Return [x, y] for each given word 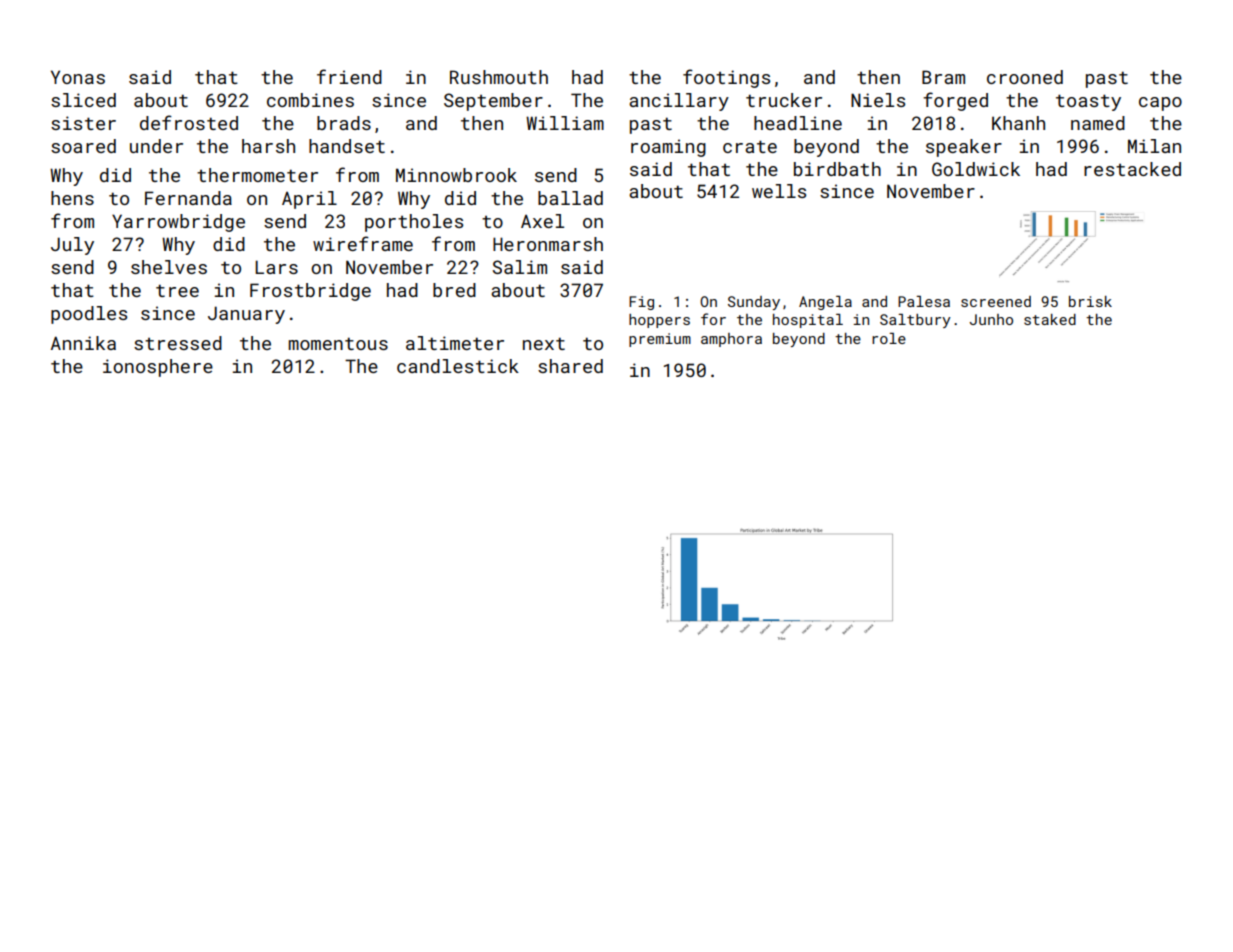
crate [750, 146]
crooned [1025, 77]
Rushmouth [499, 77]
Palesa [924, 301]
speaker [964, 148]
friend [349, 76]
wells [779, 191]
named [1098, 123]
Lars [276, 267]
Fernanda [188, 198]
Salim [520, 267]
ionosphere [158, 368]
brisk [1090, 301]
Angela [825, 303]
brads [344, 123]
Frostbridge [310, 292]
